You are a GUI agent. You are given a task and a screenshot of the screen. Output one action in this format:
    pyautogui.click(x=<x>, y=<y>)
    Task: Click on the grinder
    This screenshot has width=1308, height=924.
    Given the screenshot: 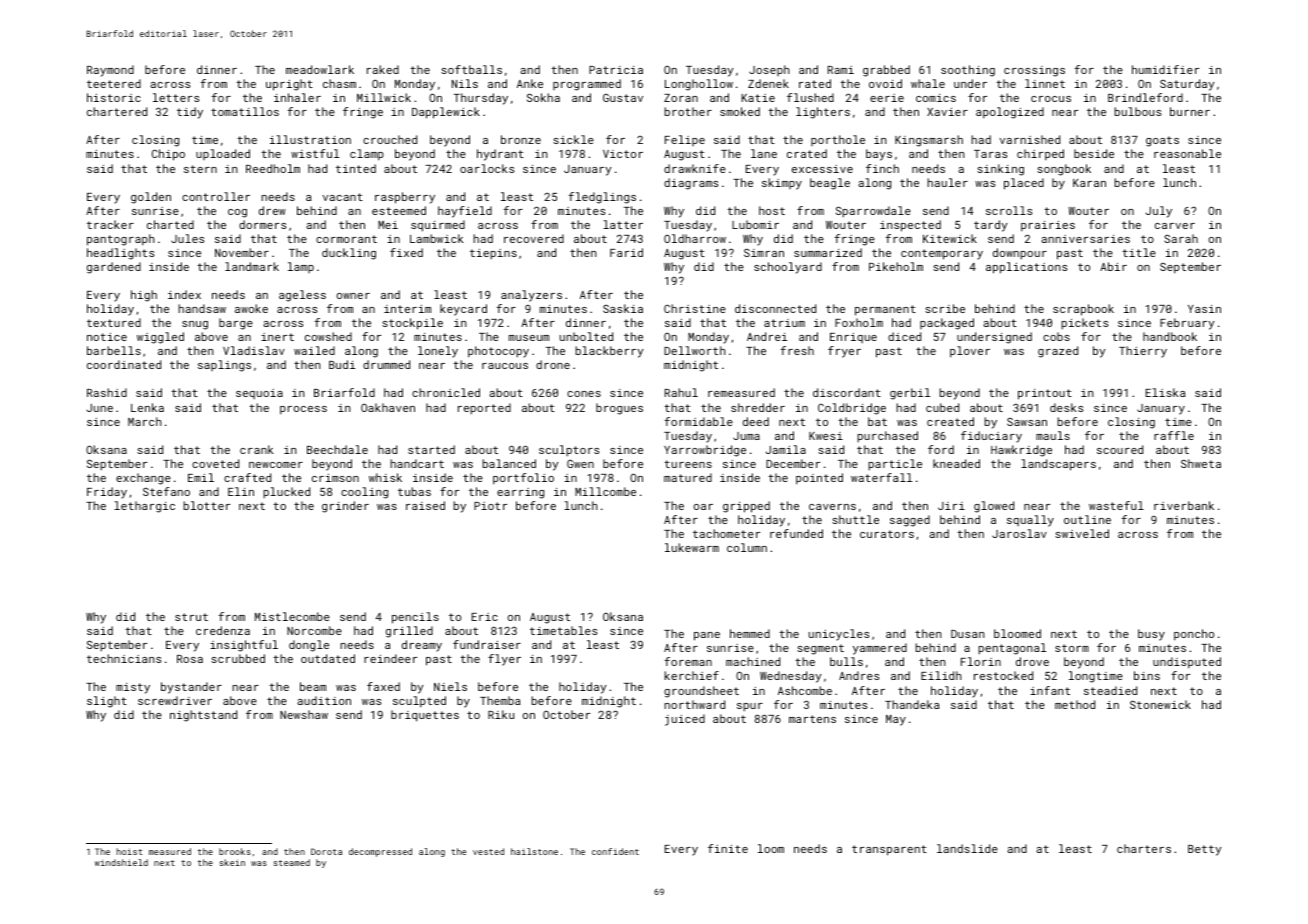 What is the action you would take?
    pyautogui.click(x=345, y=507)
